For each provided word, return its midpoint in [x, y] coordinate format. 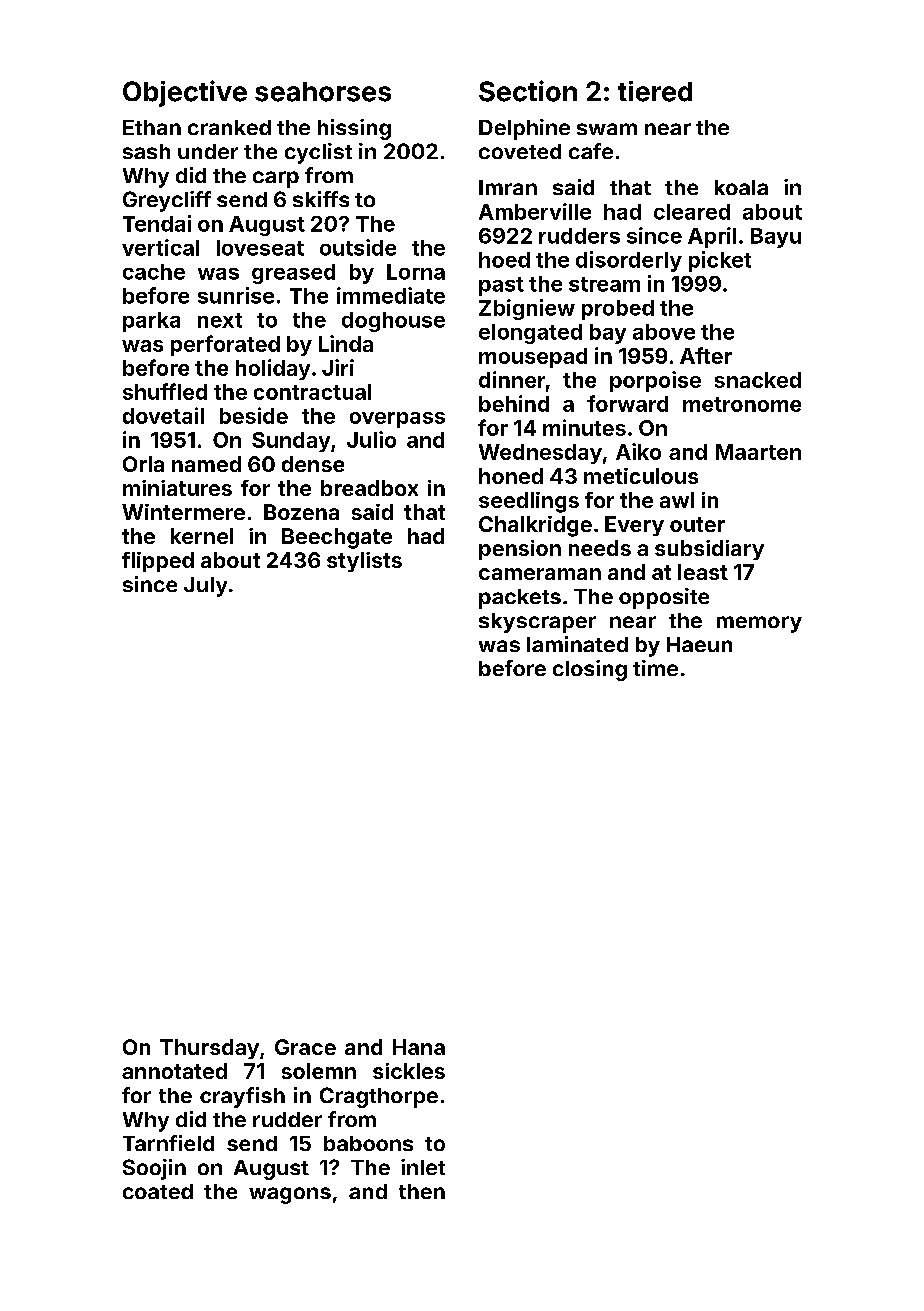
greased [293, 274]
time [655, 668]
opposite [664, 598]
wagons [290, 1195]
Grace [305, 1047]
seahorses [323, 92]
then [422, 1191]
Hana [419, 1047]
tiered [655, 91]
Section [528, 91]
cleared [692, 212]
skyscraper [537, 623]
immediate [391, 295]
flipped [158, 562]
